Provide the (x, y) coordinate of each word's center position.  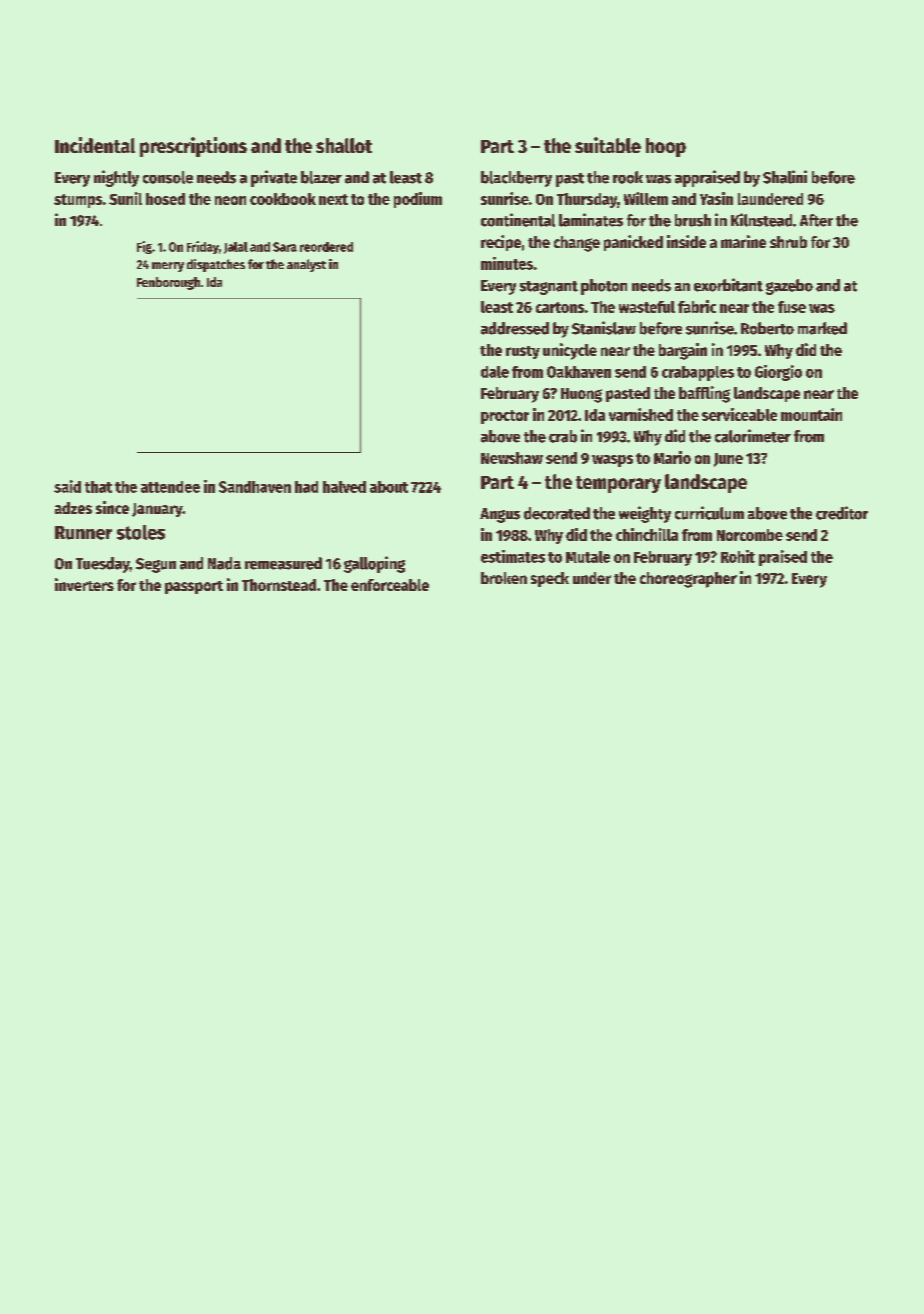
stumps (78, 201)
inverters (84, 584)
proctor (505, 417)
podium (418, 200)
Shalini (785, 177)
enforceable (390, 585)
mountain (811, 414)
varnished (641, 414)
